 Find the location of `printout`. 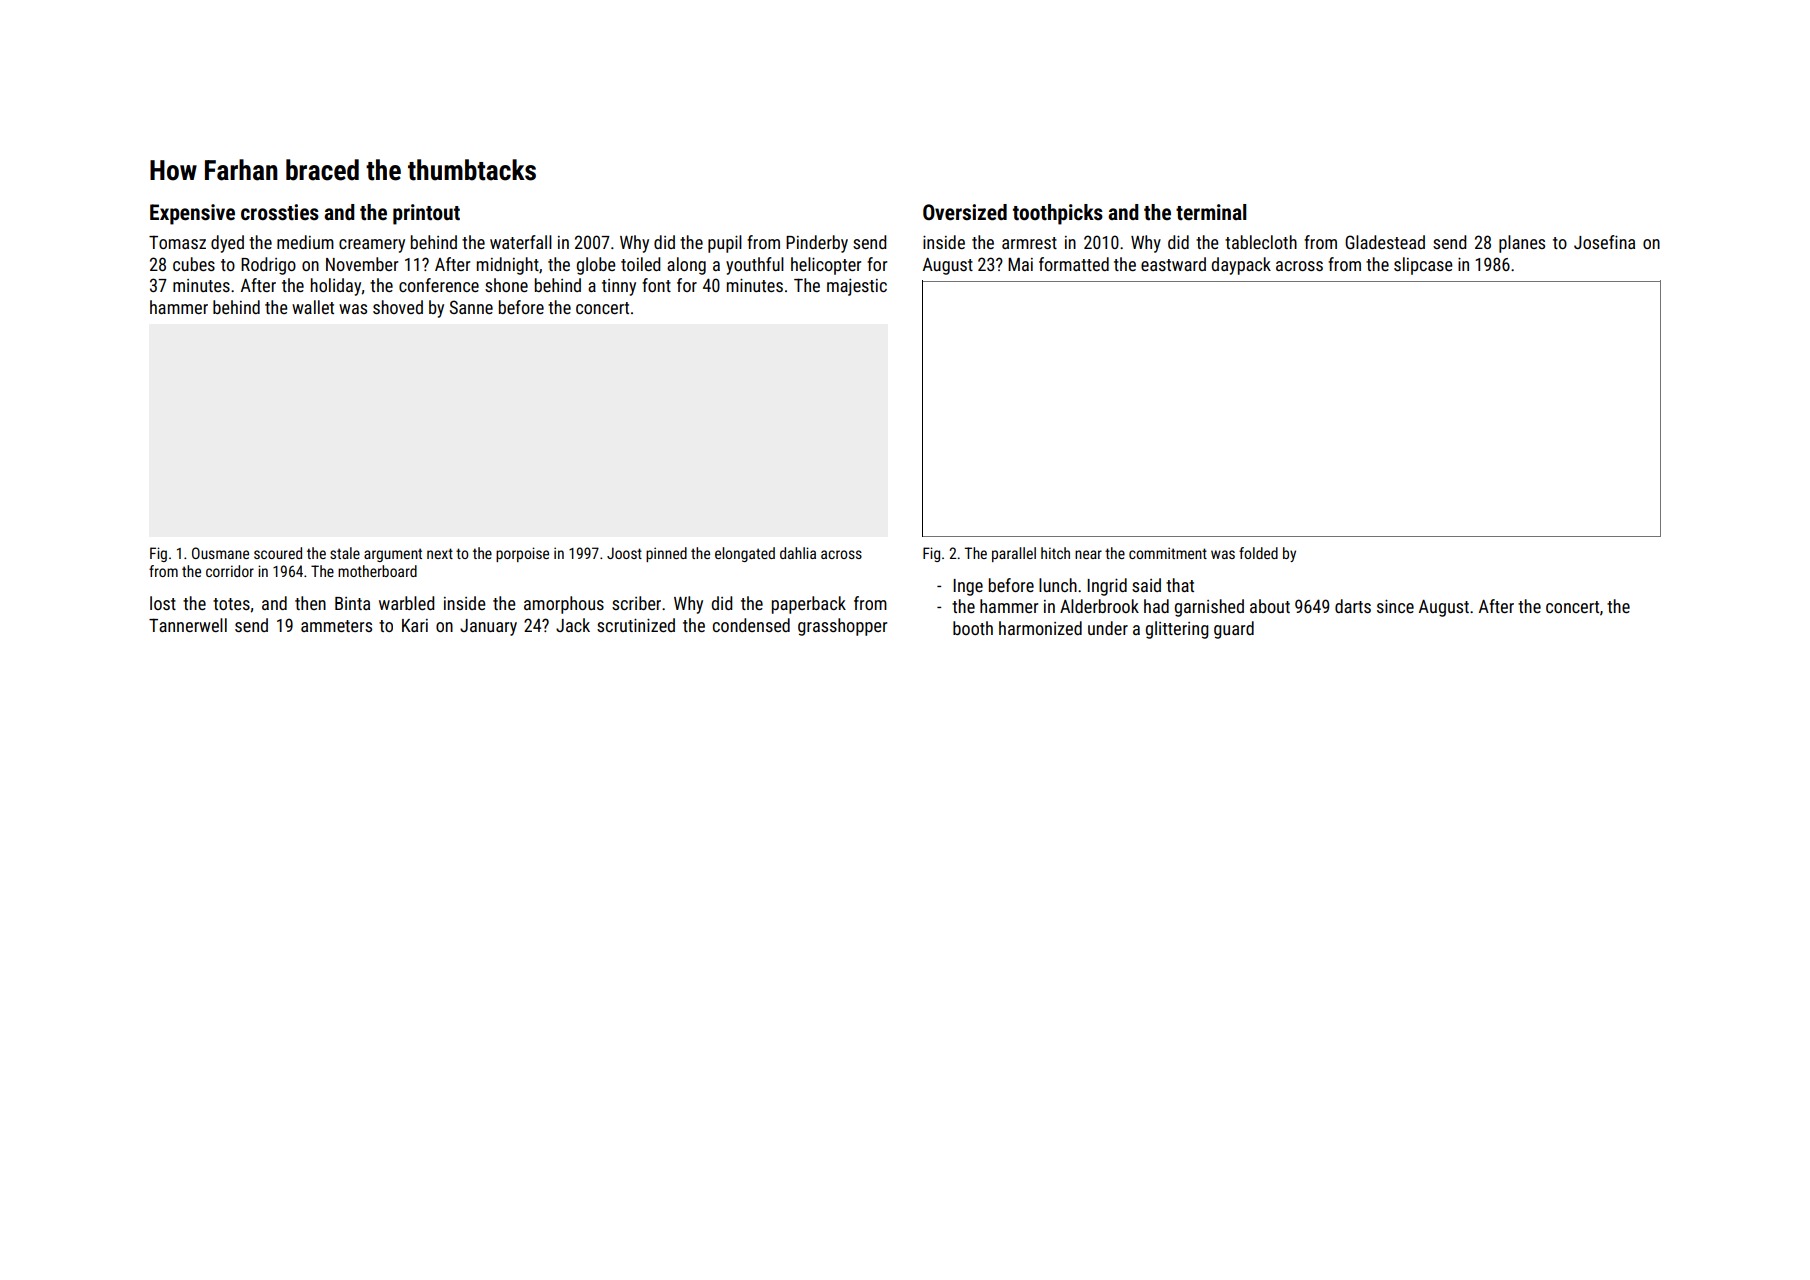

printout is located at coordinates (426, 214).
